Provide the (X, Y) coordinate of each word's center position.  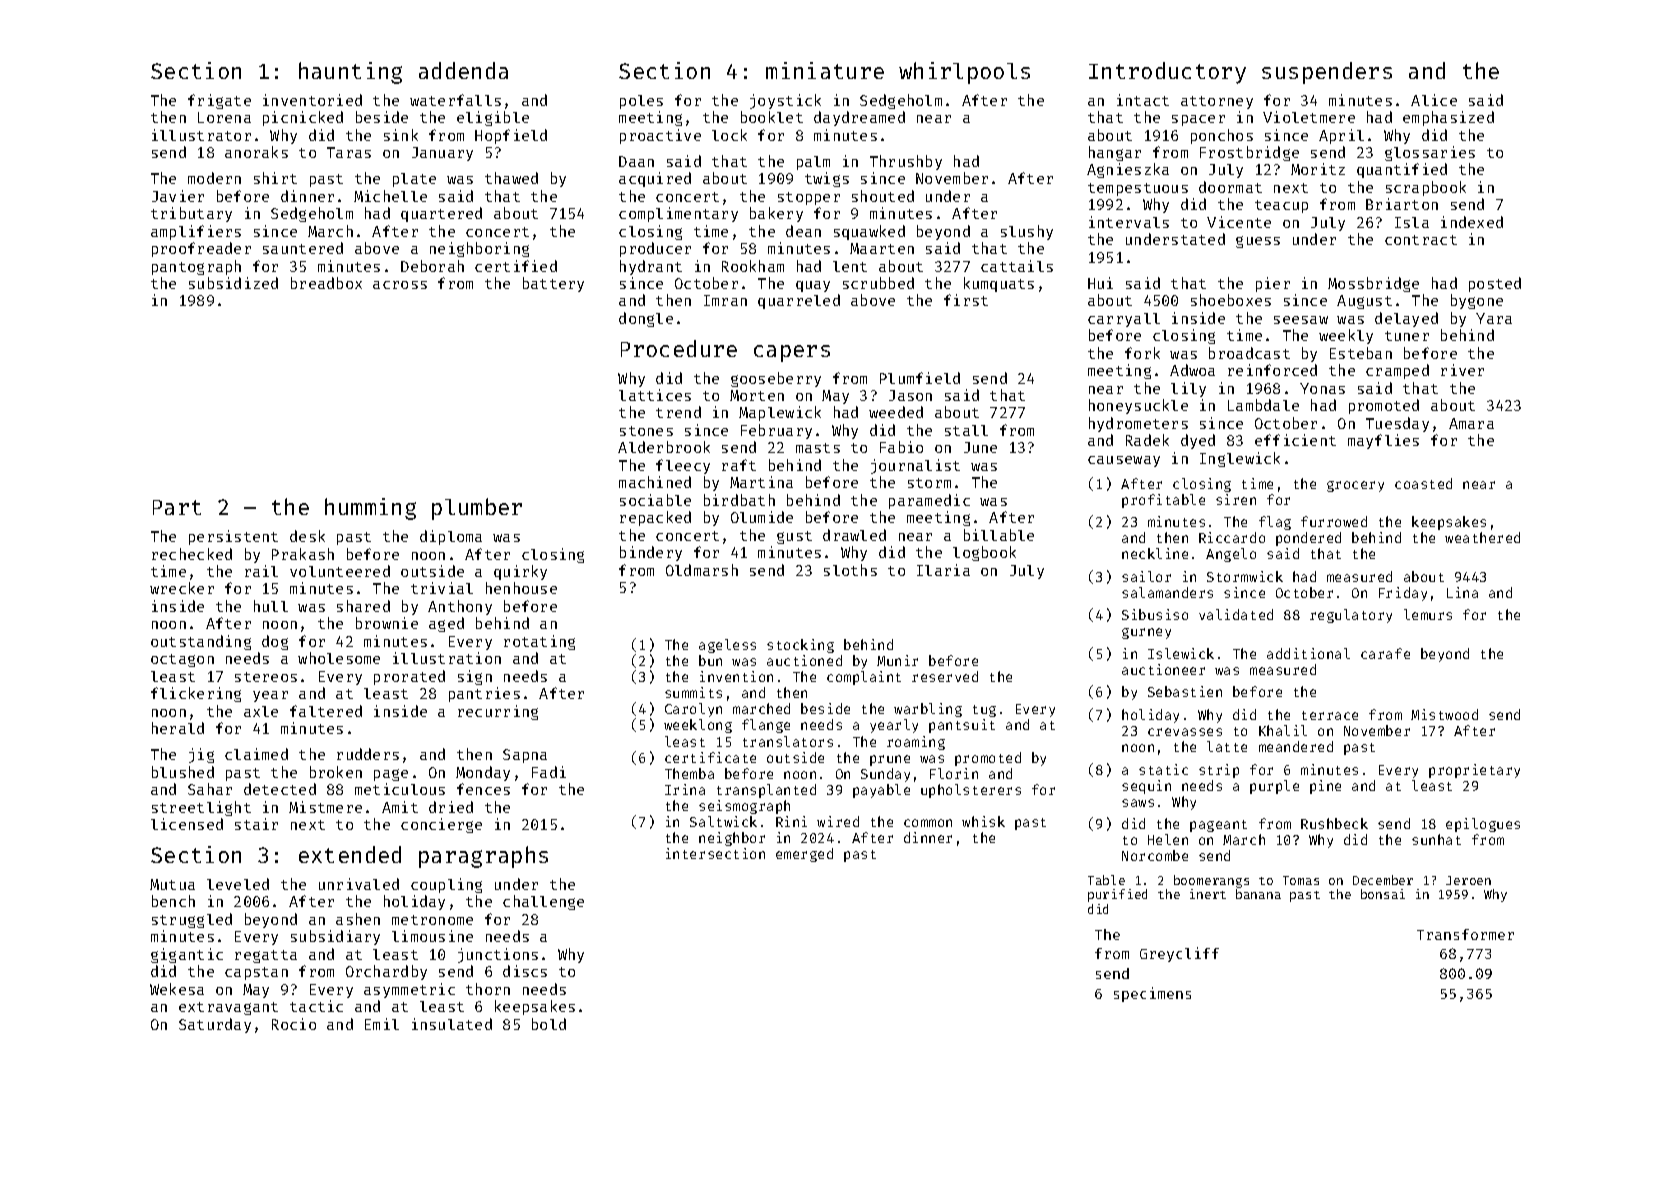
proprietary (1474, 771)
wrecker (182, 588)
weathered (1482, 537)
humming (370, 509)
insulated (452, 1024)
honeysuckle (1138, 406)
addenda (463, 70)
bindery (651, 553)
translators (788, 741)
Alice (1434, 100)
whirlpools (964, 73)
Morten (757, 395)
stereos (266, 677)
